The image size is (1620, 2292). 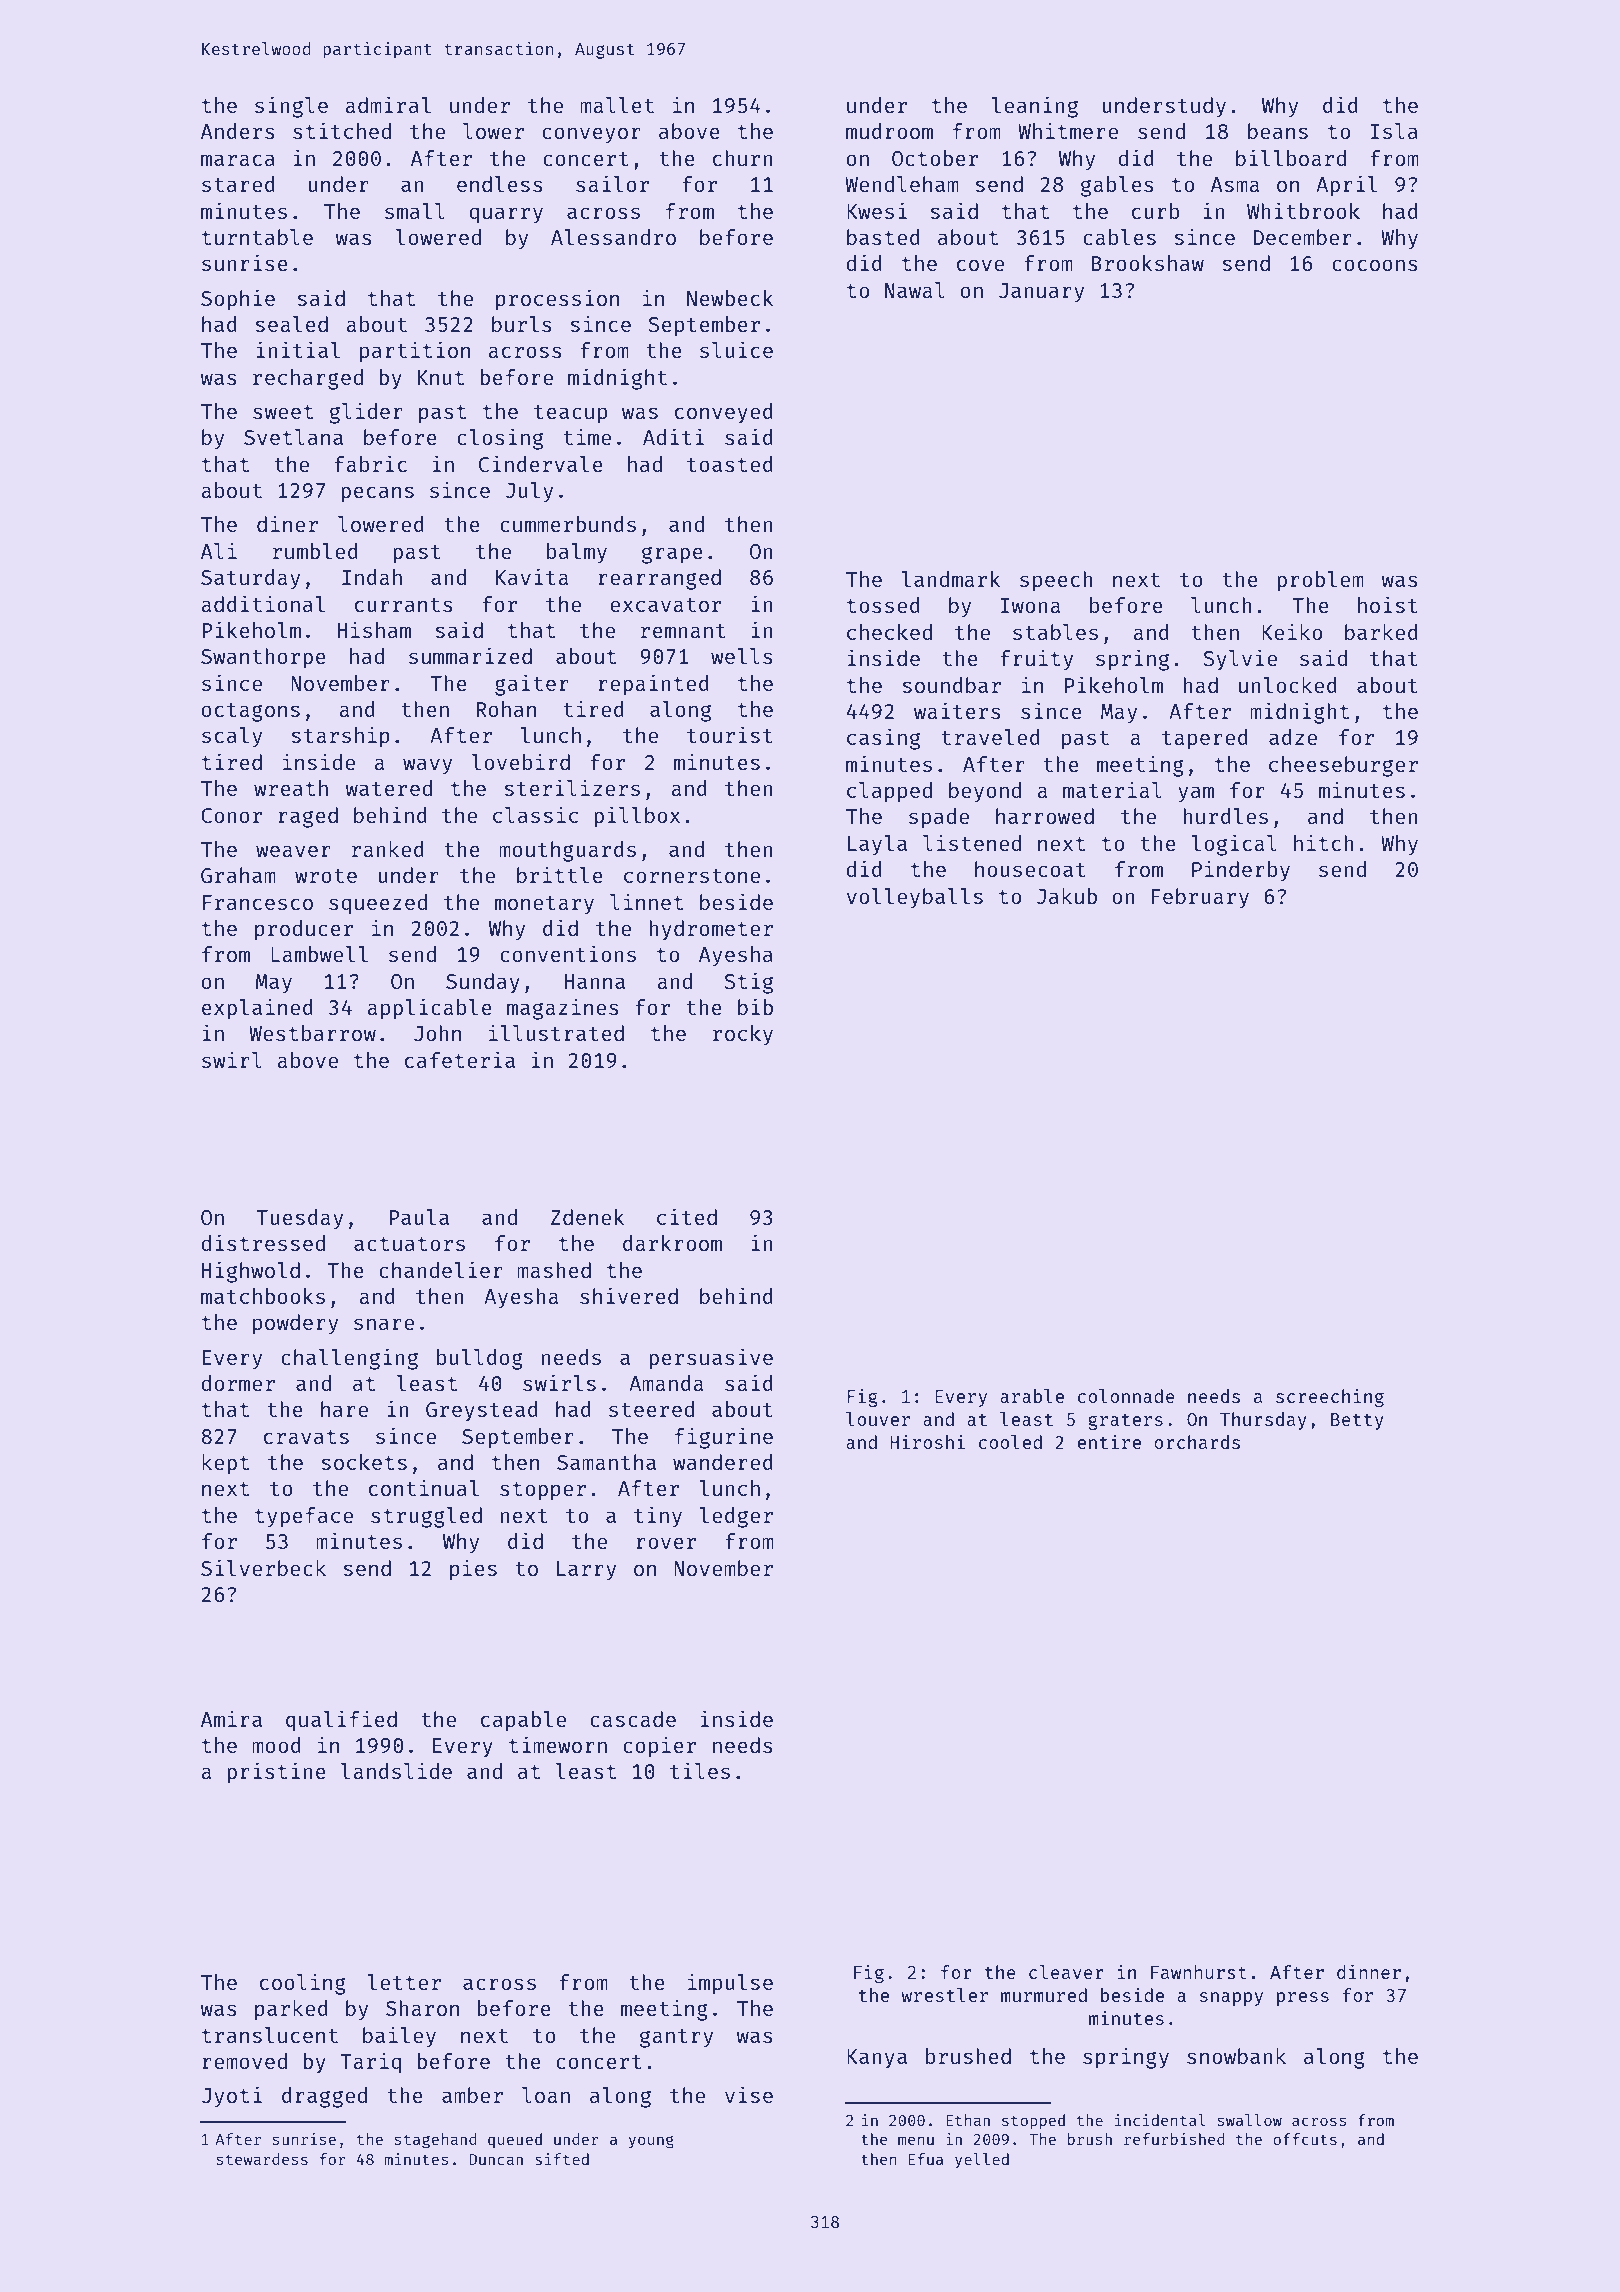 What do you see at coordinates (1324, 842) in the screenshot?
I see `hitch` at bounding box center [1324, 842].
